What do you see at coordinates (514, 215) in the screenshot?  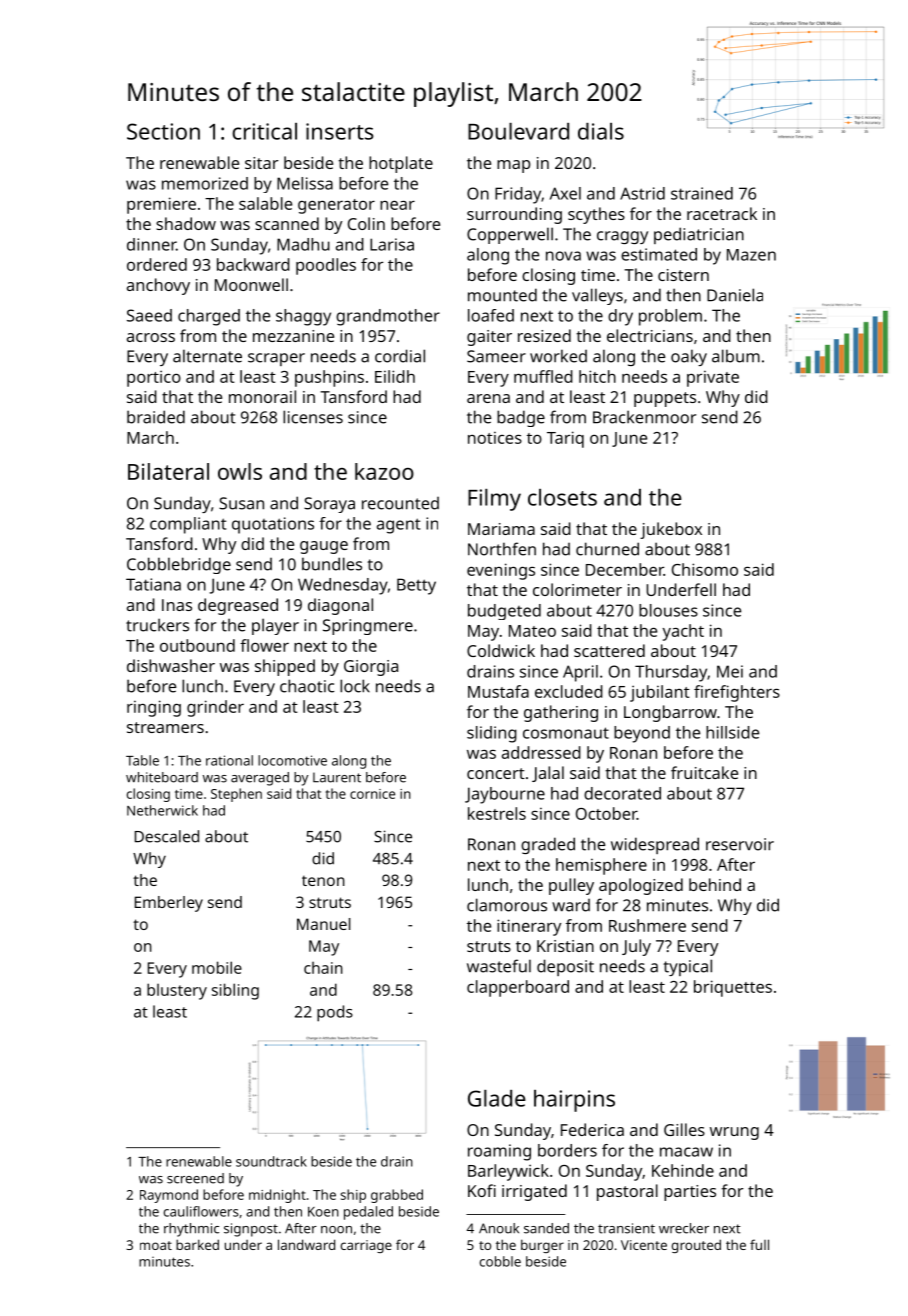 I see `surrounding` at bounding box center [514, 215].
